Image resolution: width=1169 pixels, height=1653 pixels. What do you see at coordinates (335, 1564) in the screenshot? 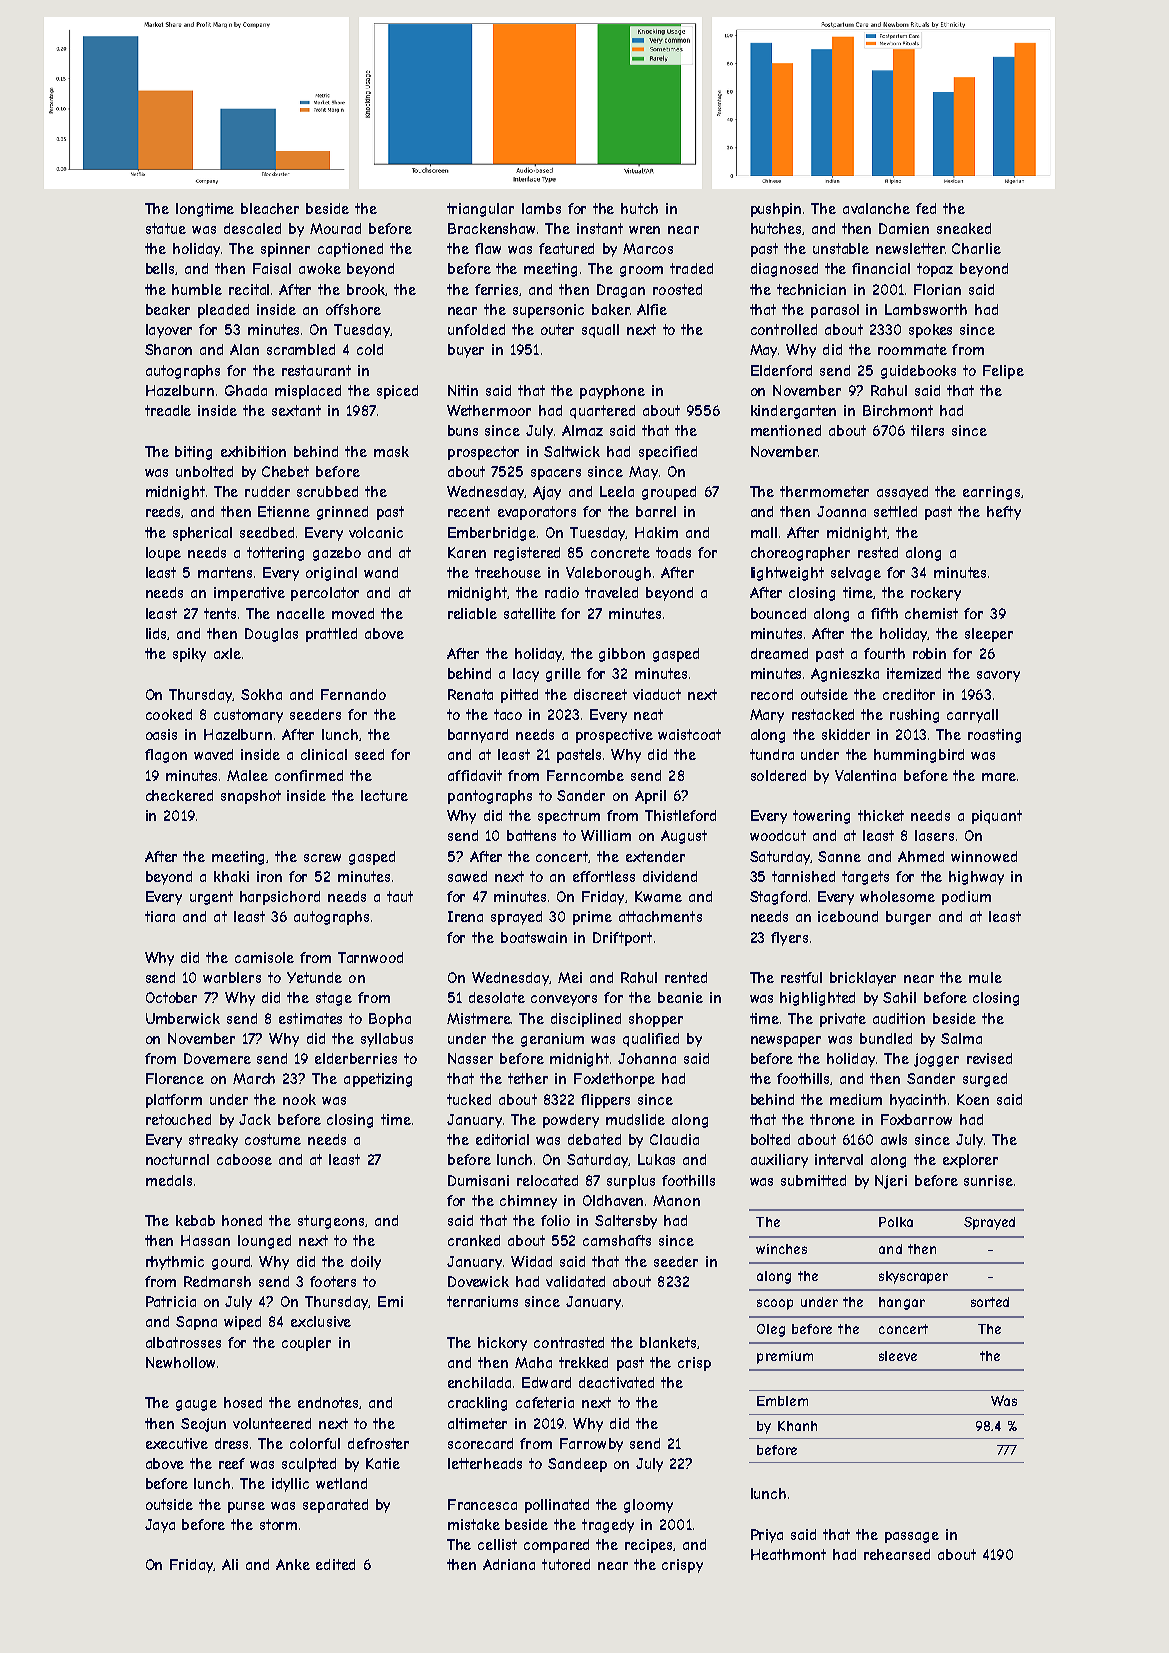
I see `edited` at bounding box center [335, 1564].
